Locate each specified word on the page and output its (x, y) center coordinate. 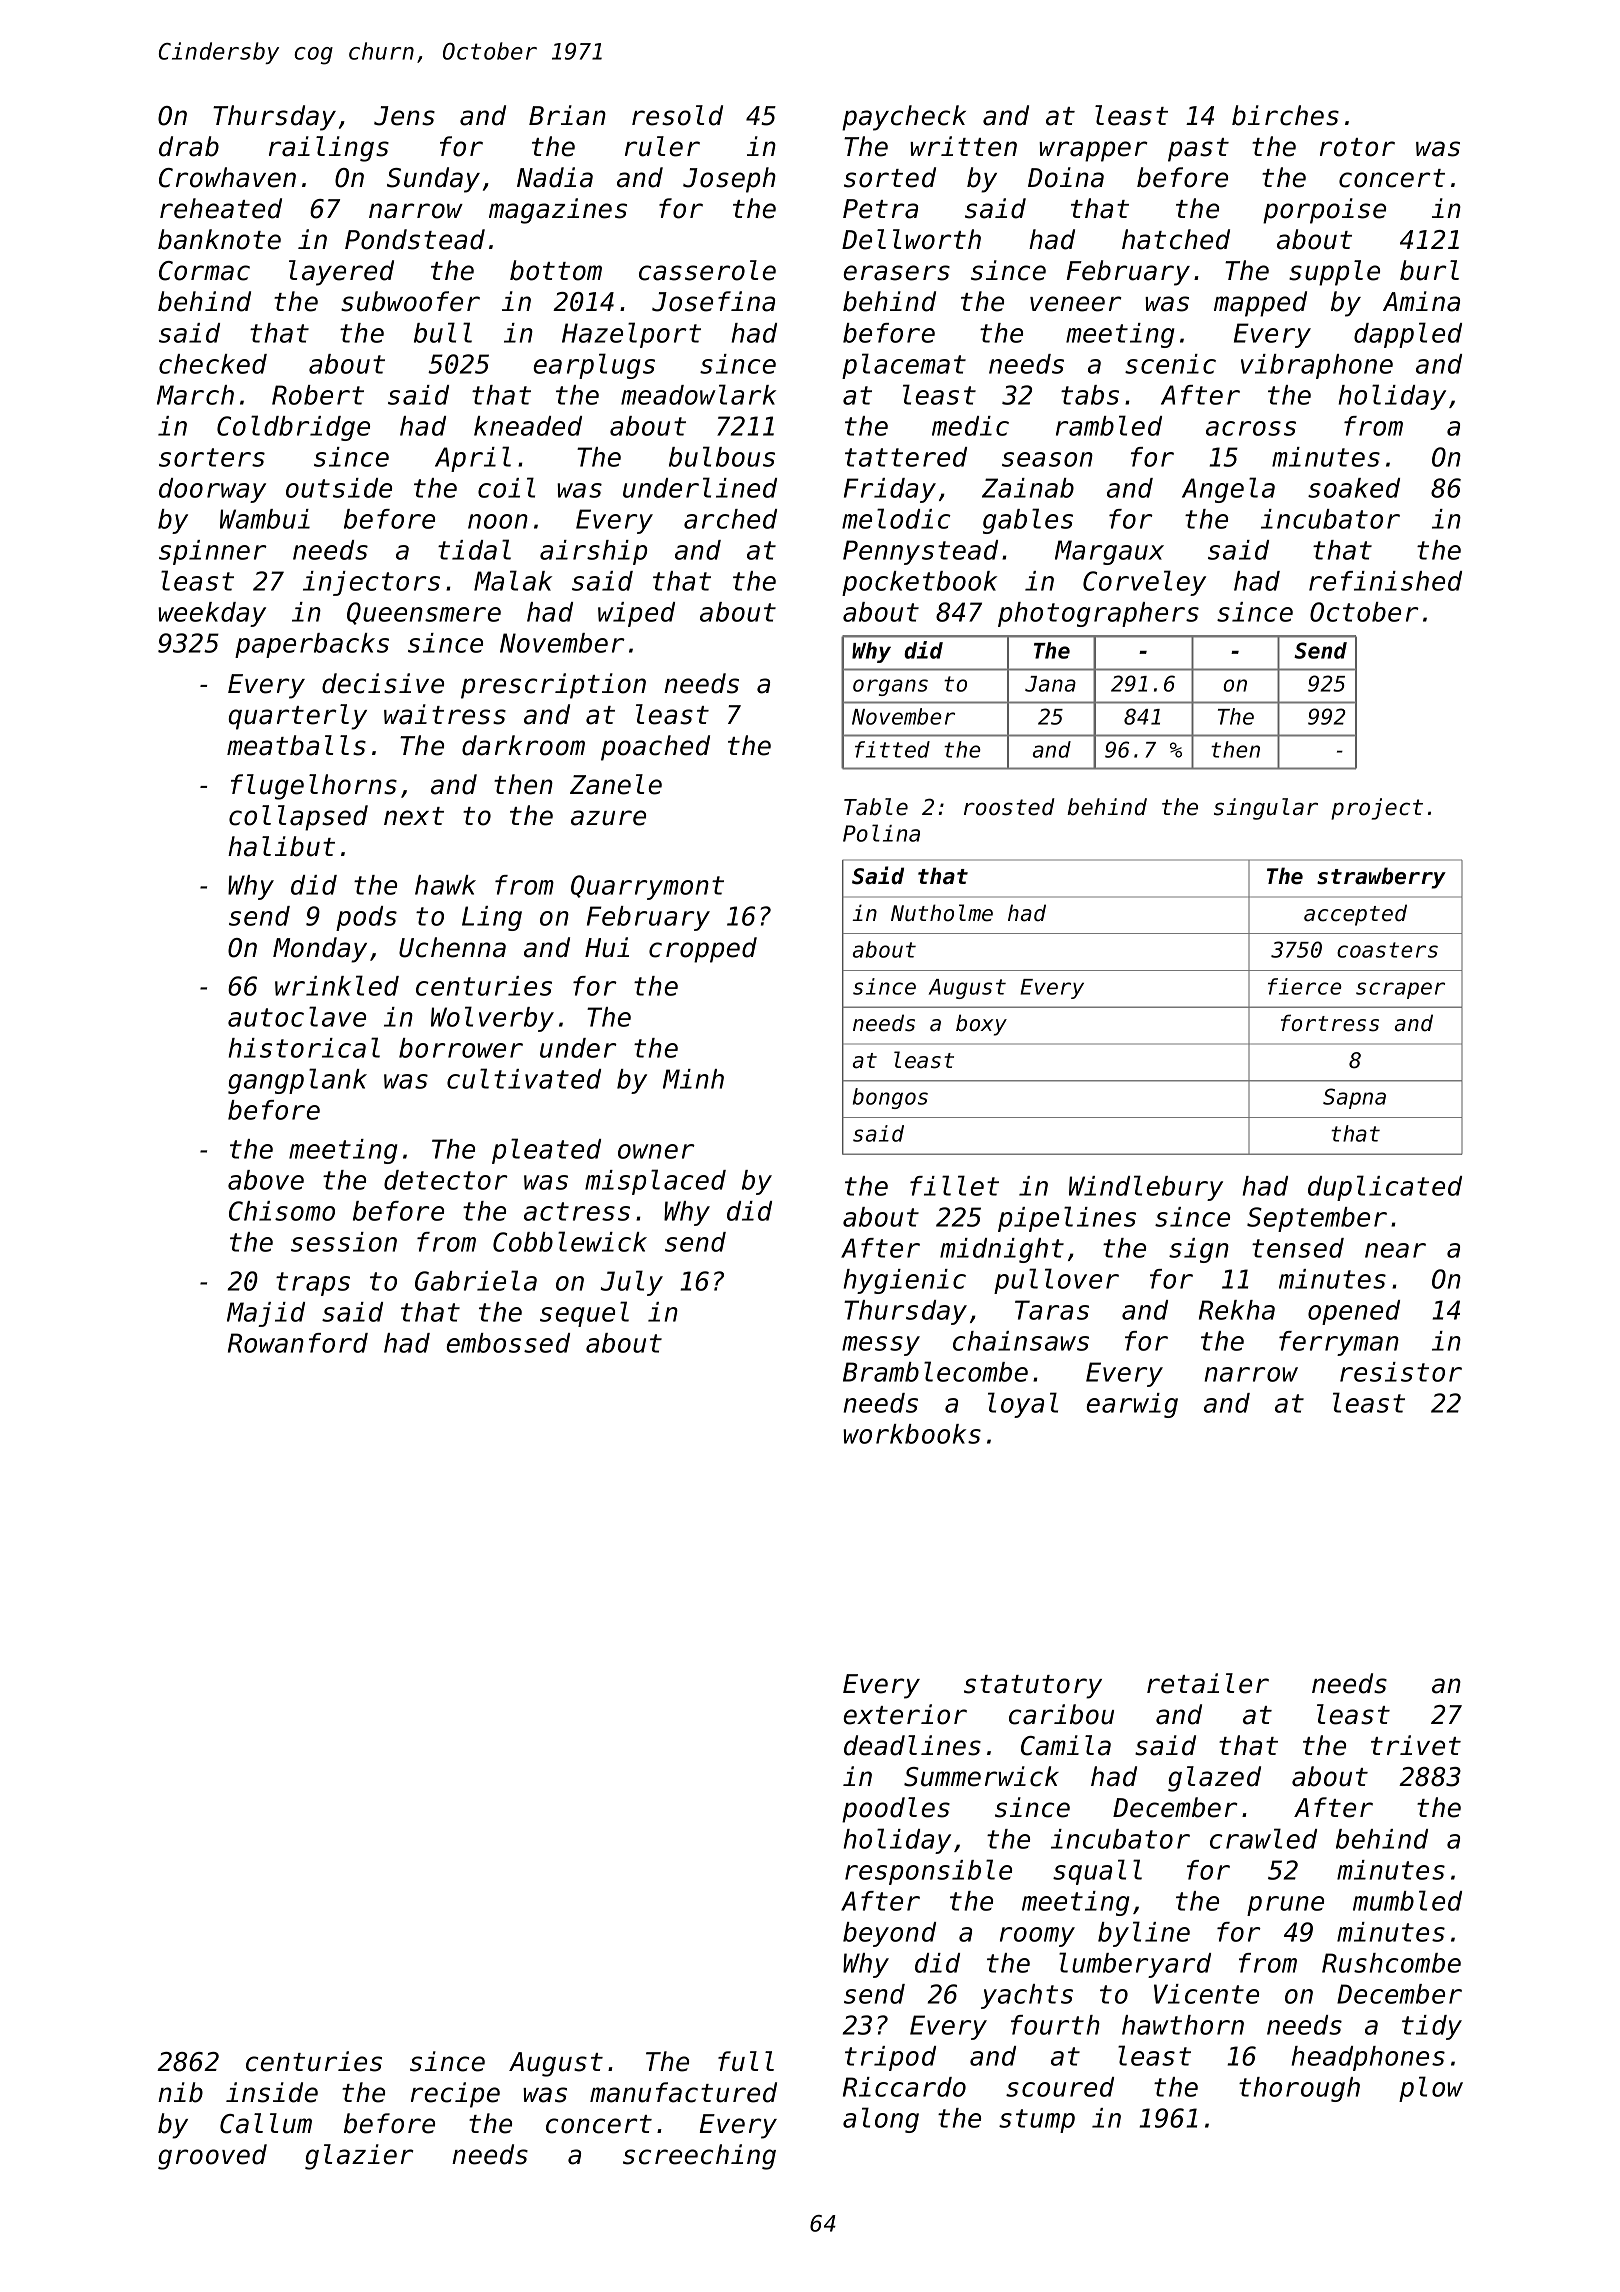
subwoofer (410, 301)
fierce (1305, 986)
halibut (281, 846)
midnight (1002, 1250)
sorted (890, 177)
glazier (359, 2157)
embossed (508, 1343)
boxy (981, 1025)
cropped (703, 950)
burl (1429, 270)
